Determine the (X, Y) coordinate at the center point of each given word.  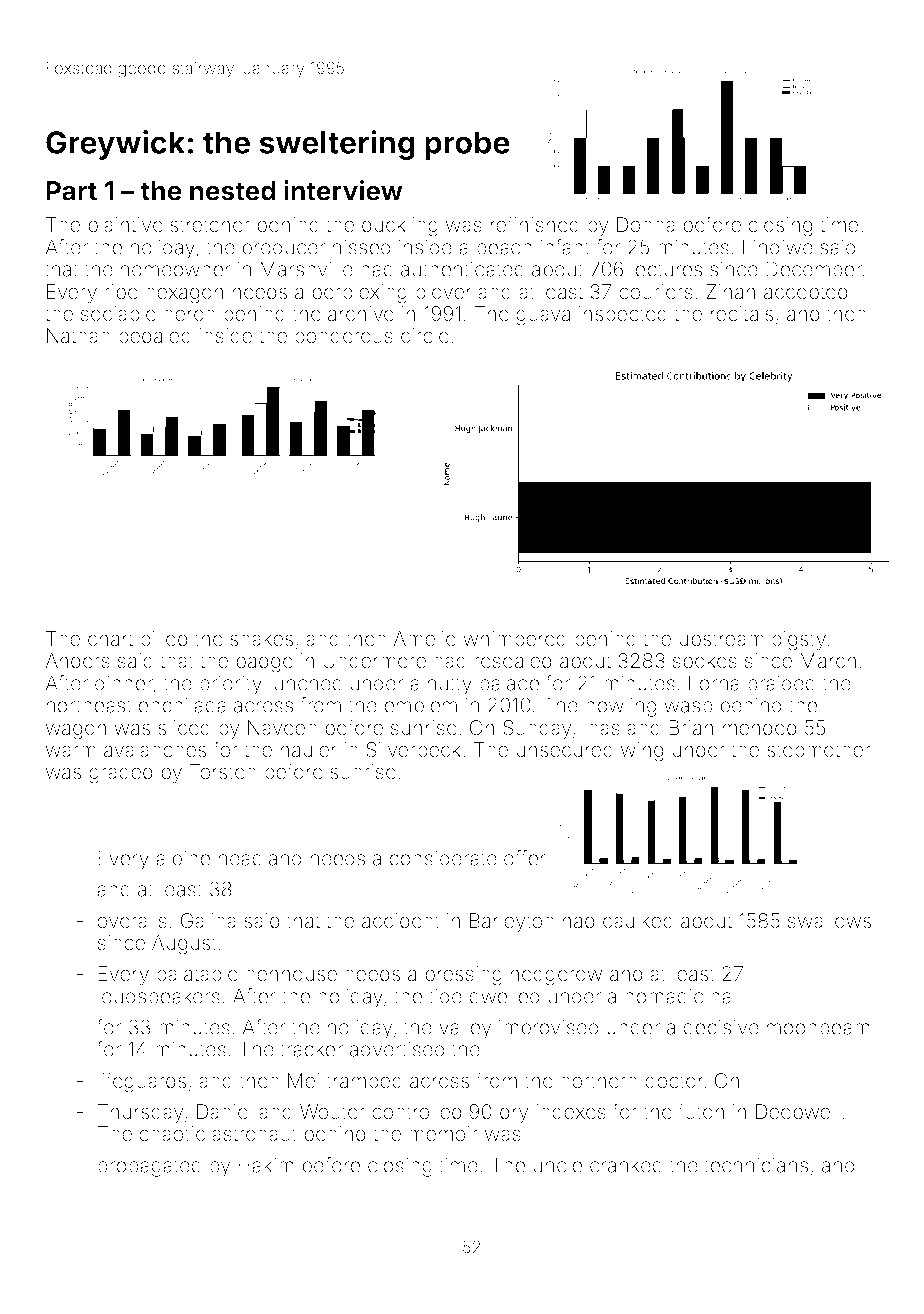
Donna (646, 225)
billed (164, 638)
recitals (742, 314)
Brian (691, 728)
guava (543, 317)
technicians (756, 1165)
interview (343, 190)
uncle (558, 1165)
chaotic (172, 1134)
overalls (132, 921)
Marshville (306, 269)
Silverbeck (413, 750)
